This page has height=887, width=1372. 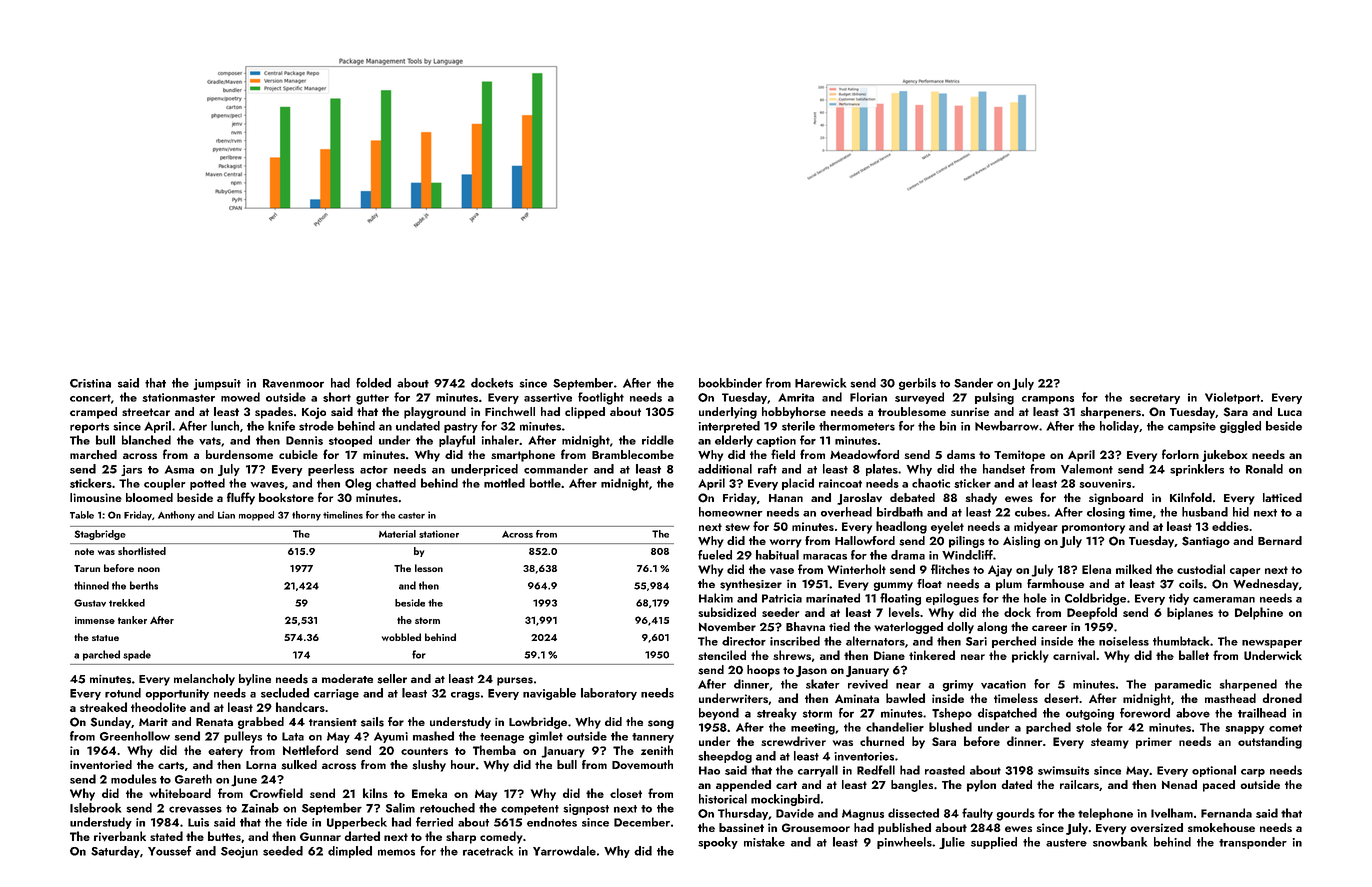 I want to click on handset, so click(x=1004, y=469).
